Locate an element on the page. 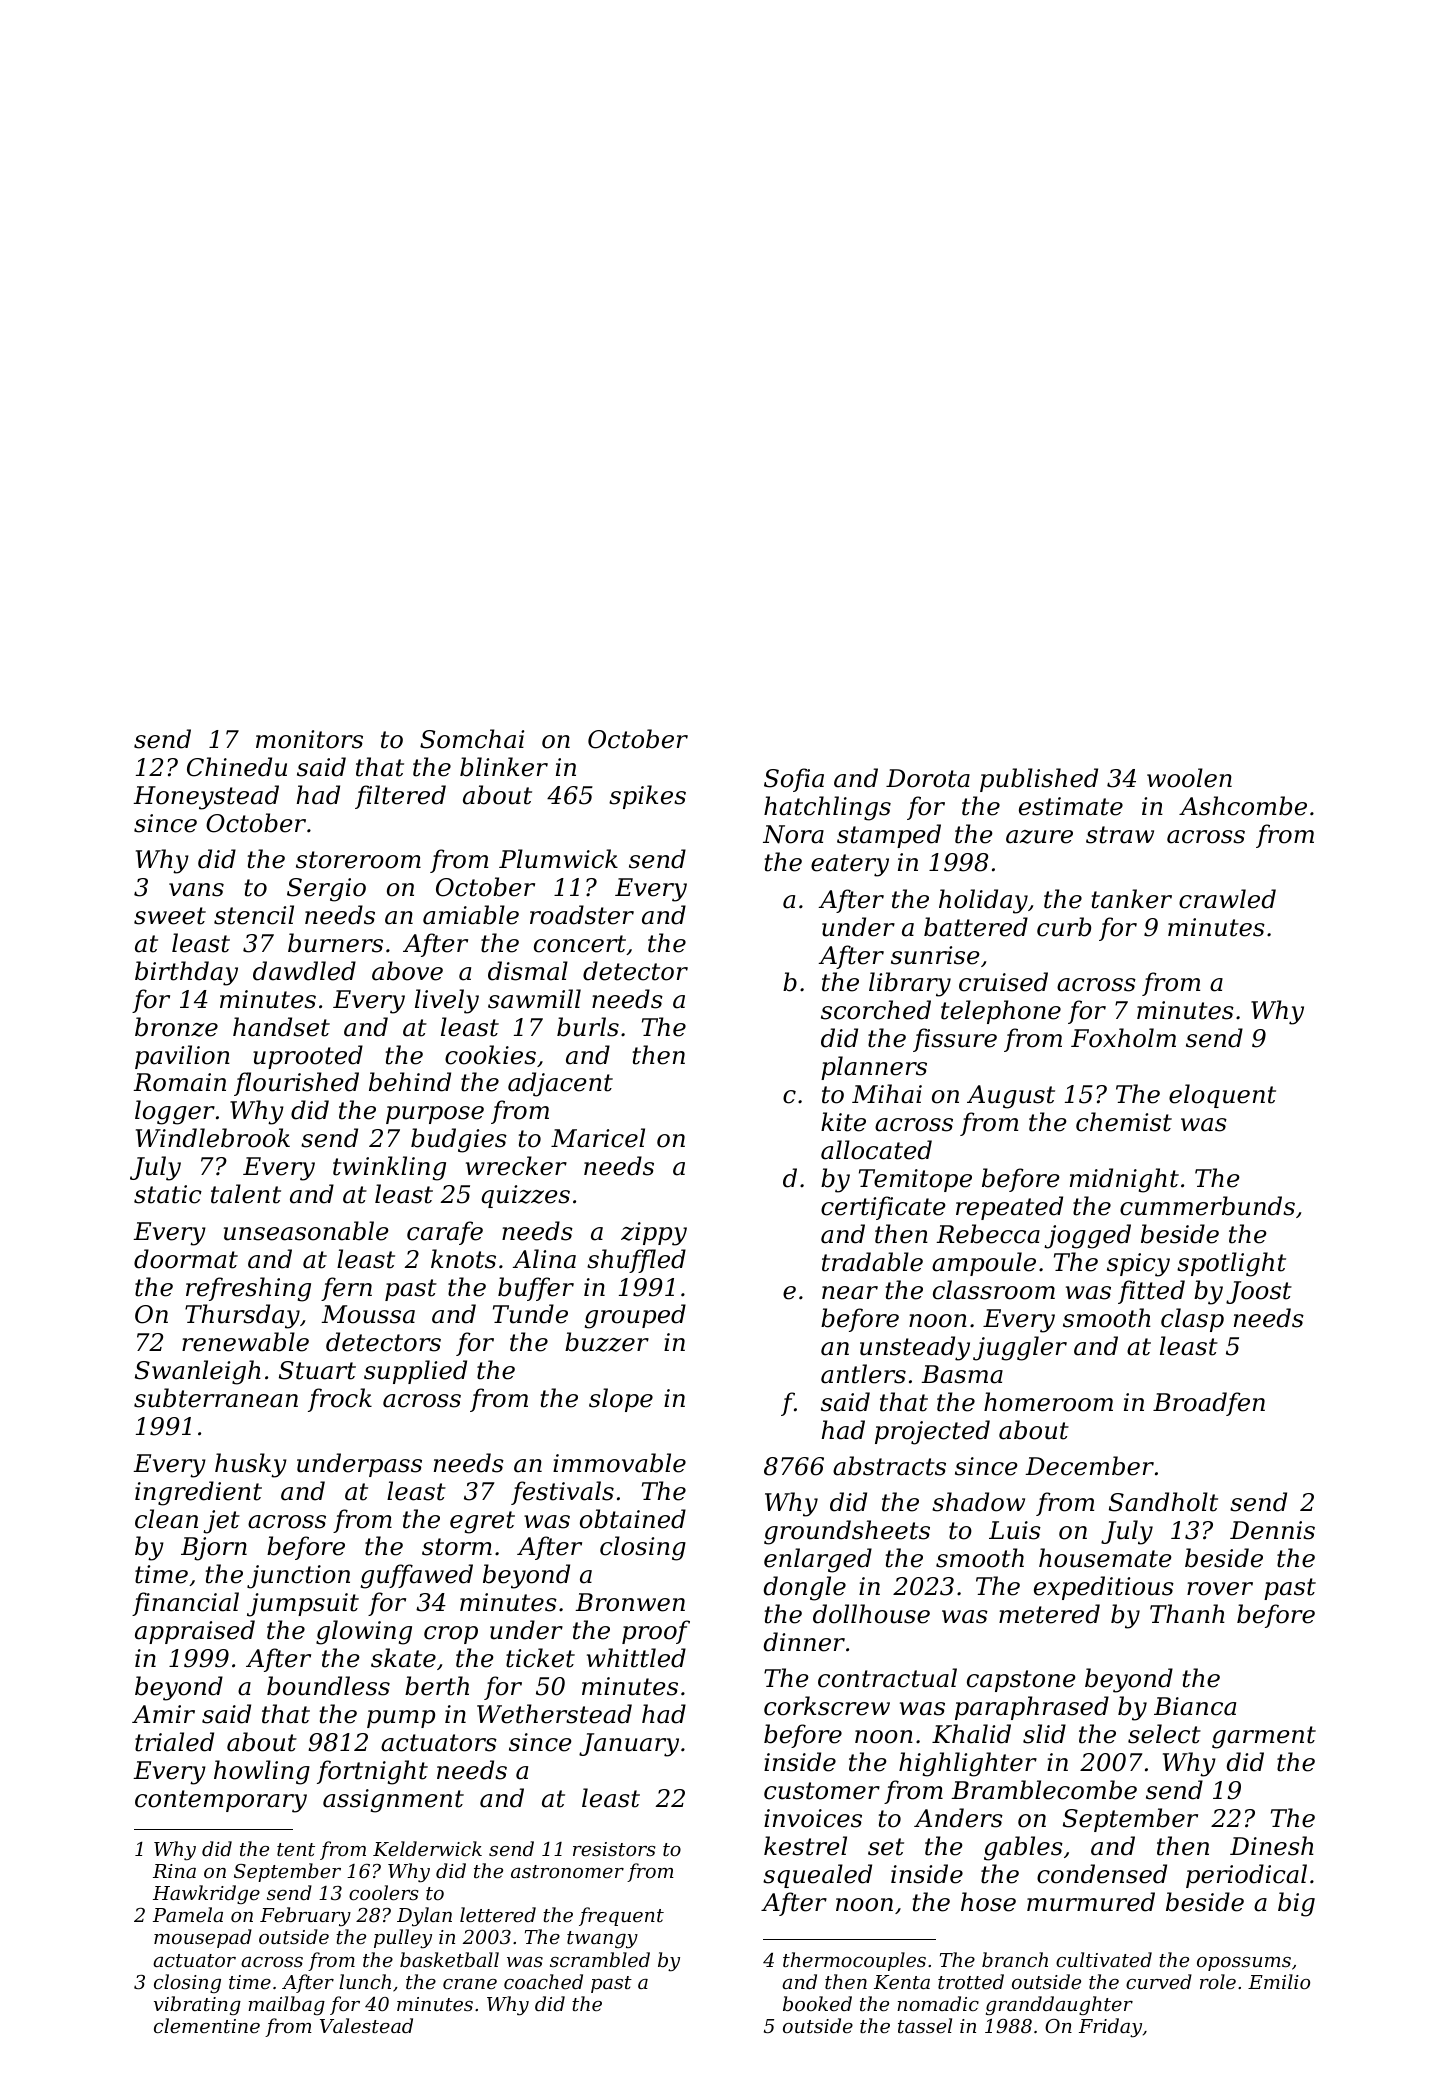  Valestead is located at coordinates (366, 2025).
